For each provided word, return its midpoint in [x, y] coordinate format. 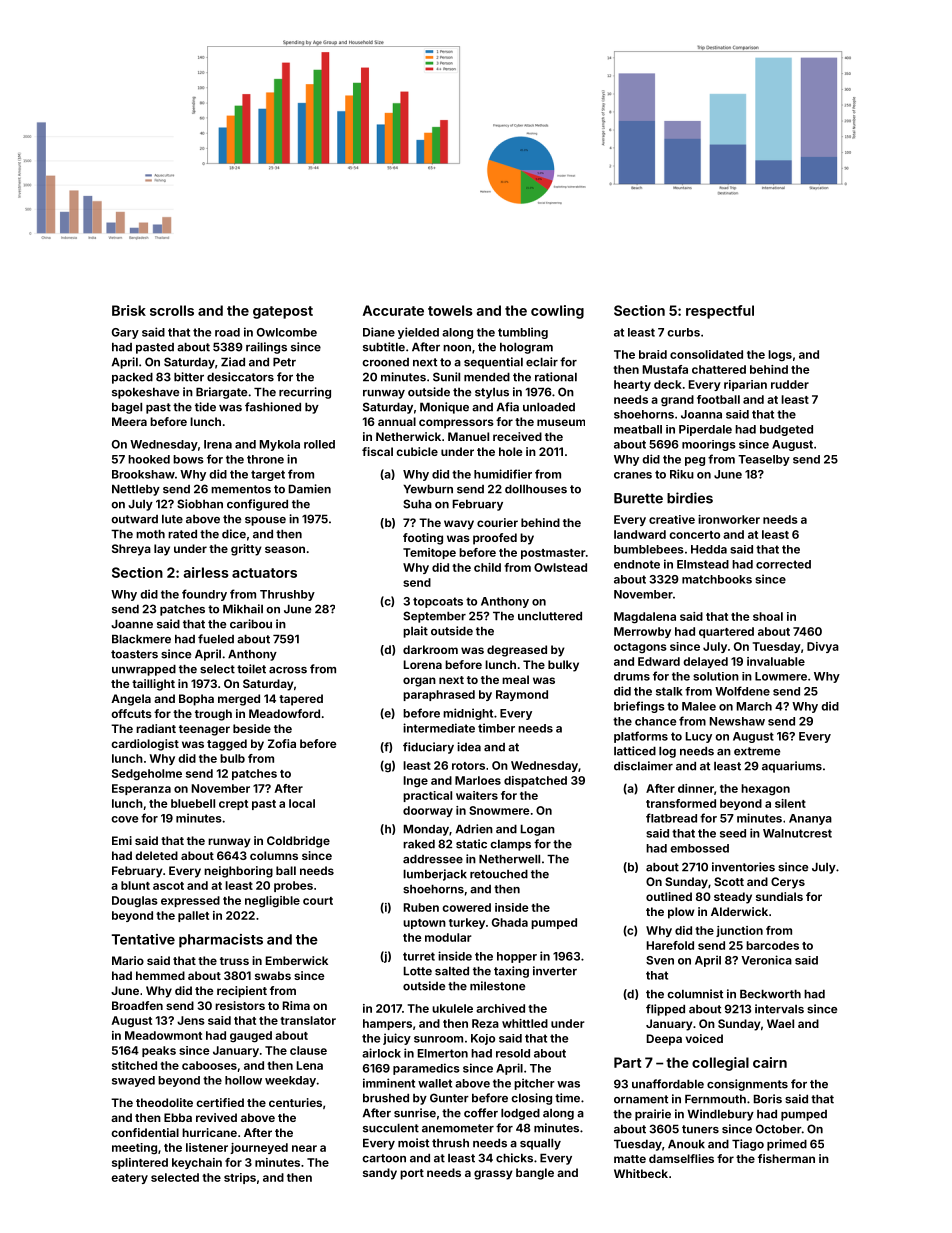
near [304, 1148]
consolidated [706, 354]
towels [450, 310]
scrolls [172, 310]
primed [787, 1145]
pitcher [534, 1084]
